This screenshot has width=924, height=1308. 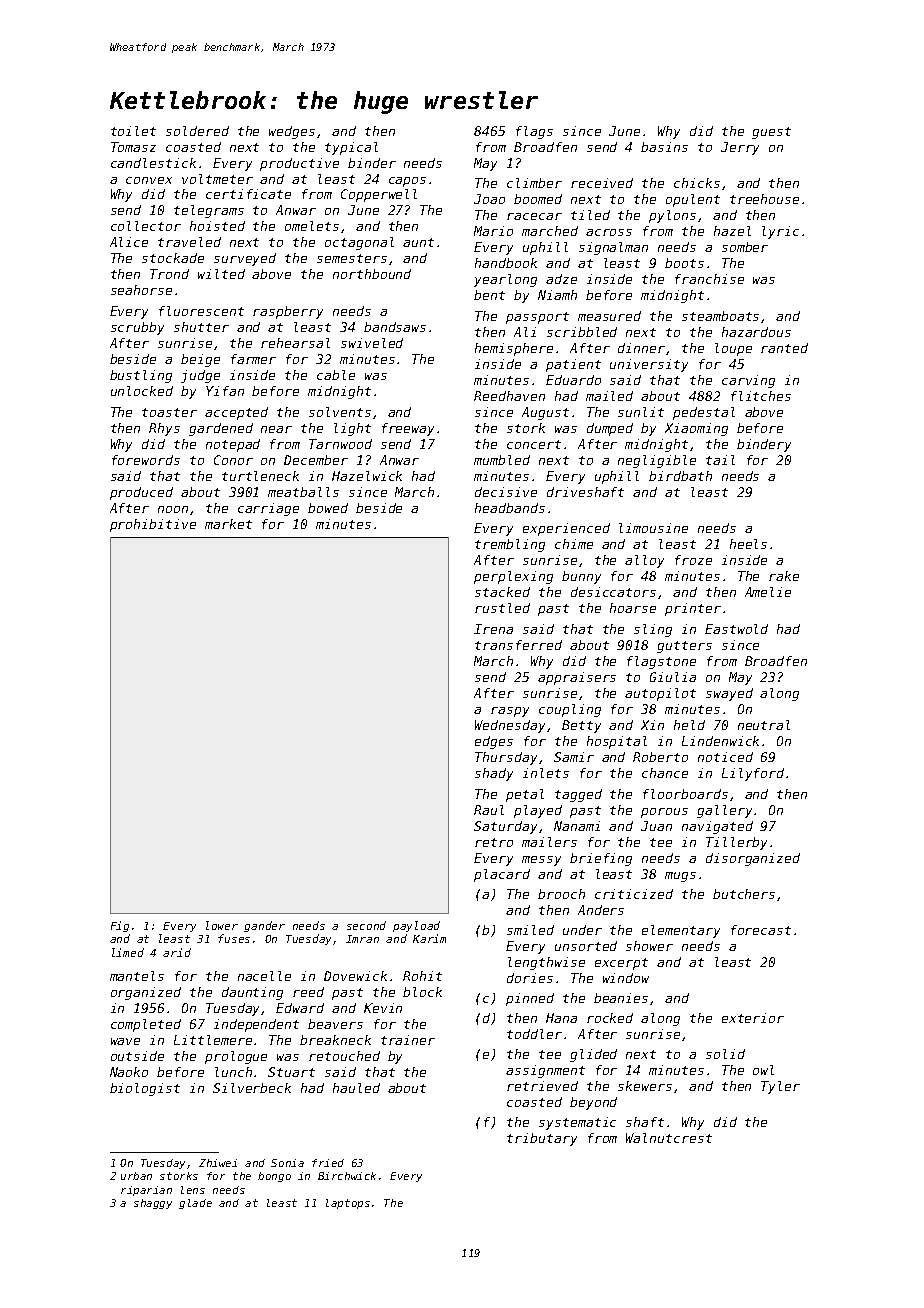 I want to click on hospital, so click(x=617, y=742).
